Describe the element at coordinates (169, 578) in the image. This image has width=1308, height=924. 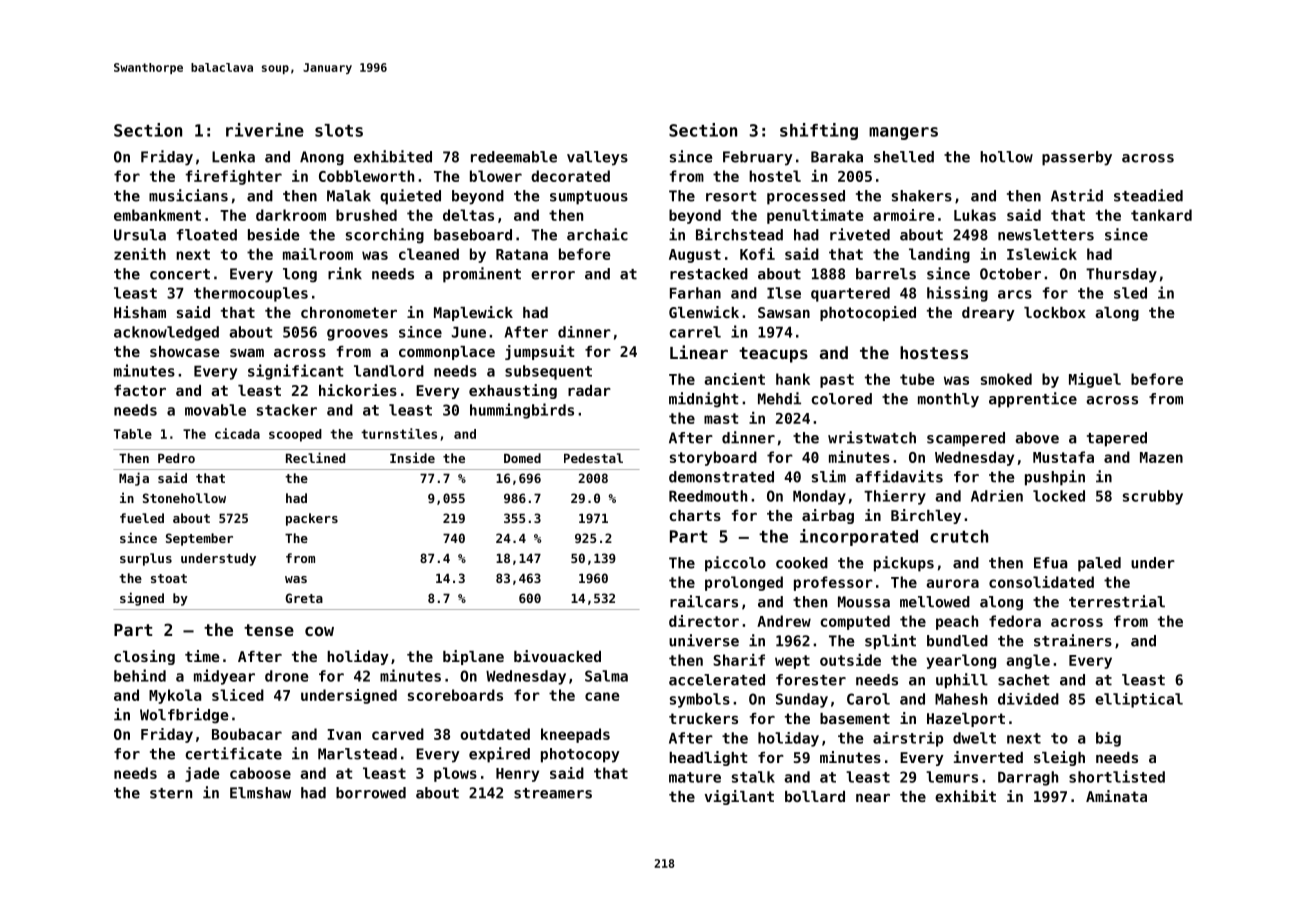
I see `stoat` at that location.
